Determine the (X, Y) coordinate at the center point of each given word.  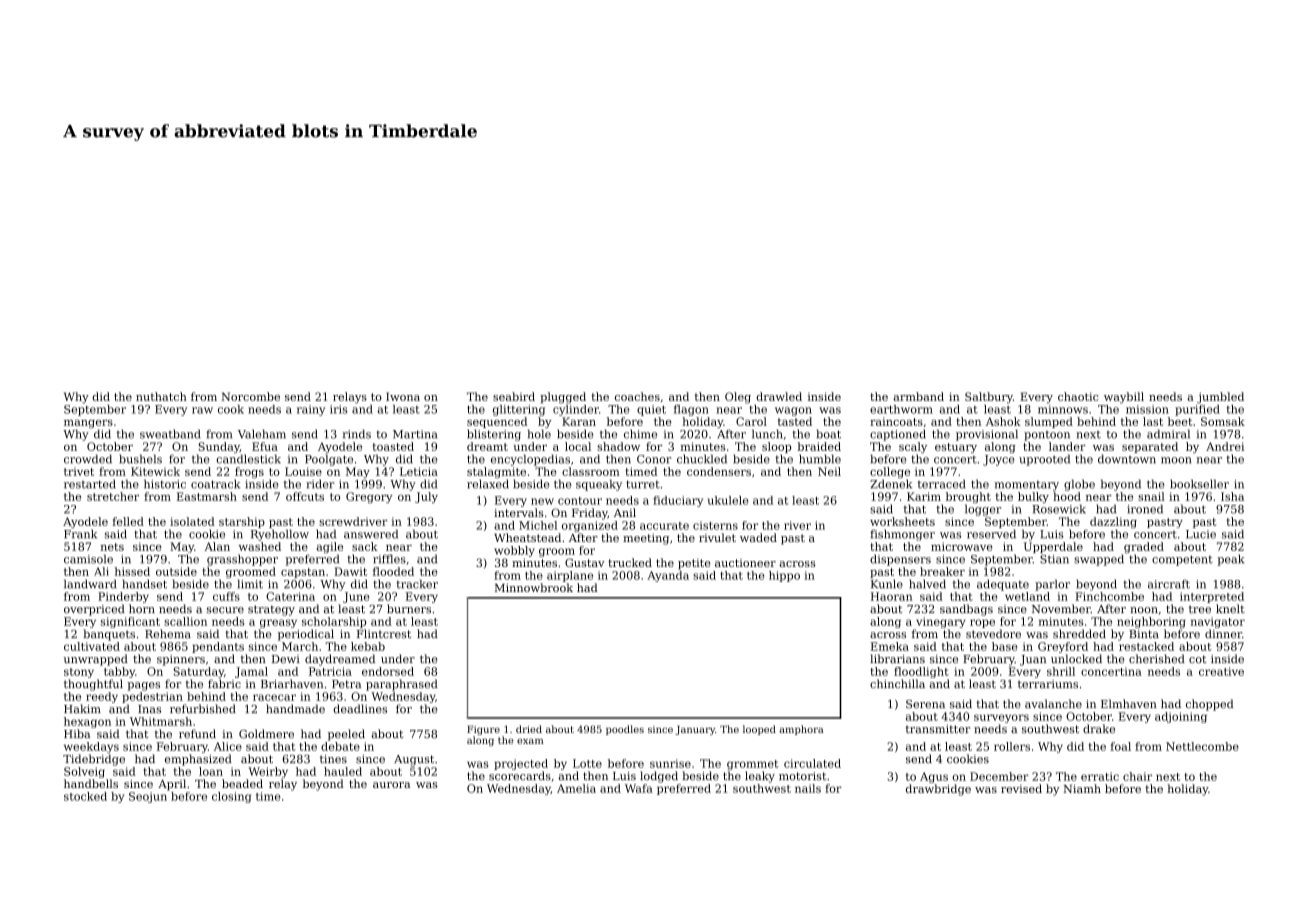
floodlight (921, 672)
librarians (897, 659)
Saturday (198, 672)
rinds (356, 434)
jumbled (1220, 398)
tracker (417, 584)
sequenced (497, 422)
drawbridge (938, 790)
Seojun (148, 797)
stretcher (113, 496)
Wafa (639, 788)
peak (1230, 560)
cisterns (715, 525)
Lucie (1201, 534)
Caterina (290, 596)
